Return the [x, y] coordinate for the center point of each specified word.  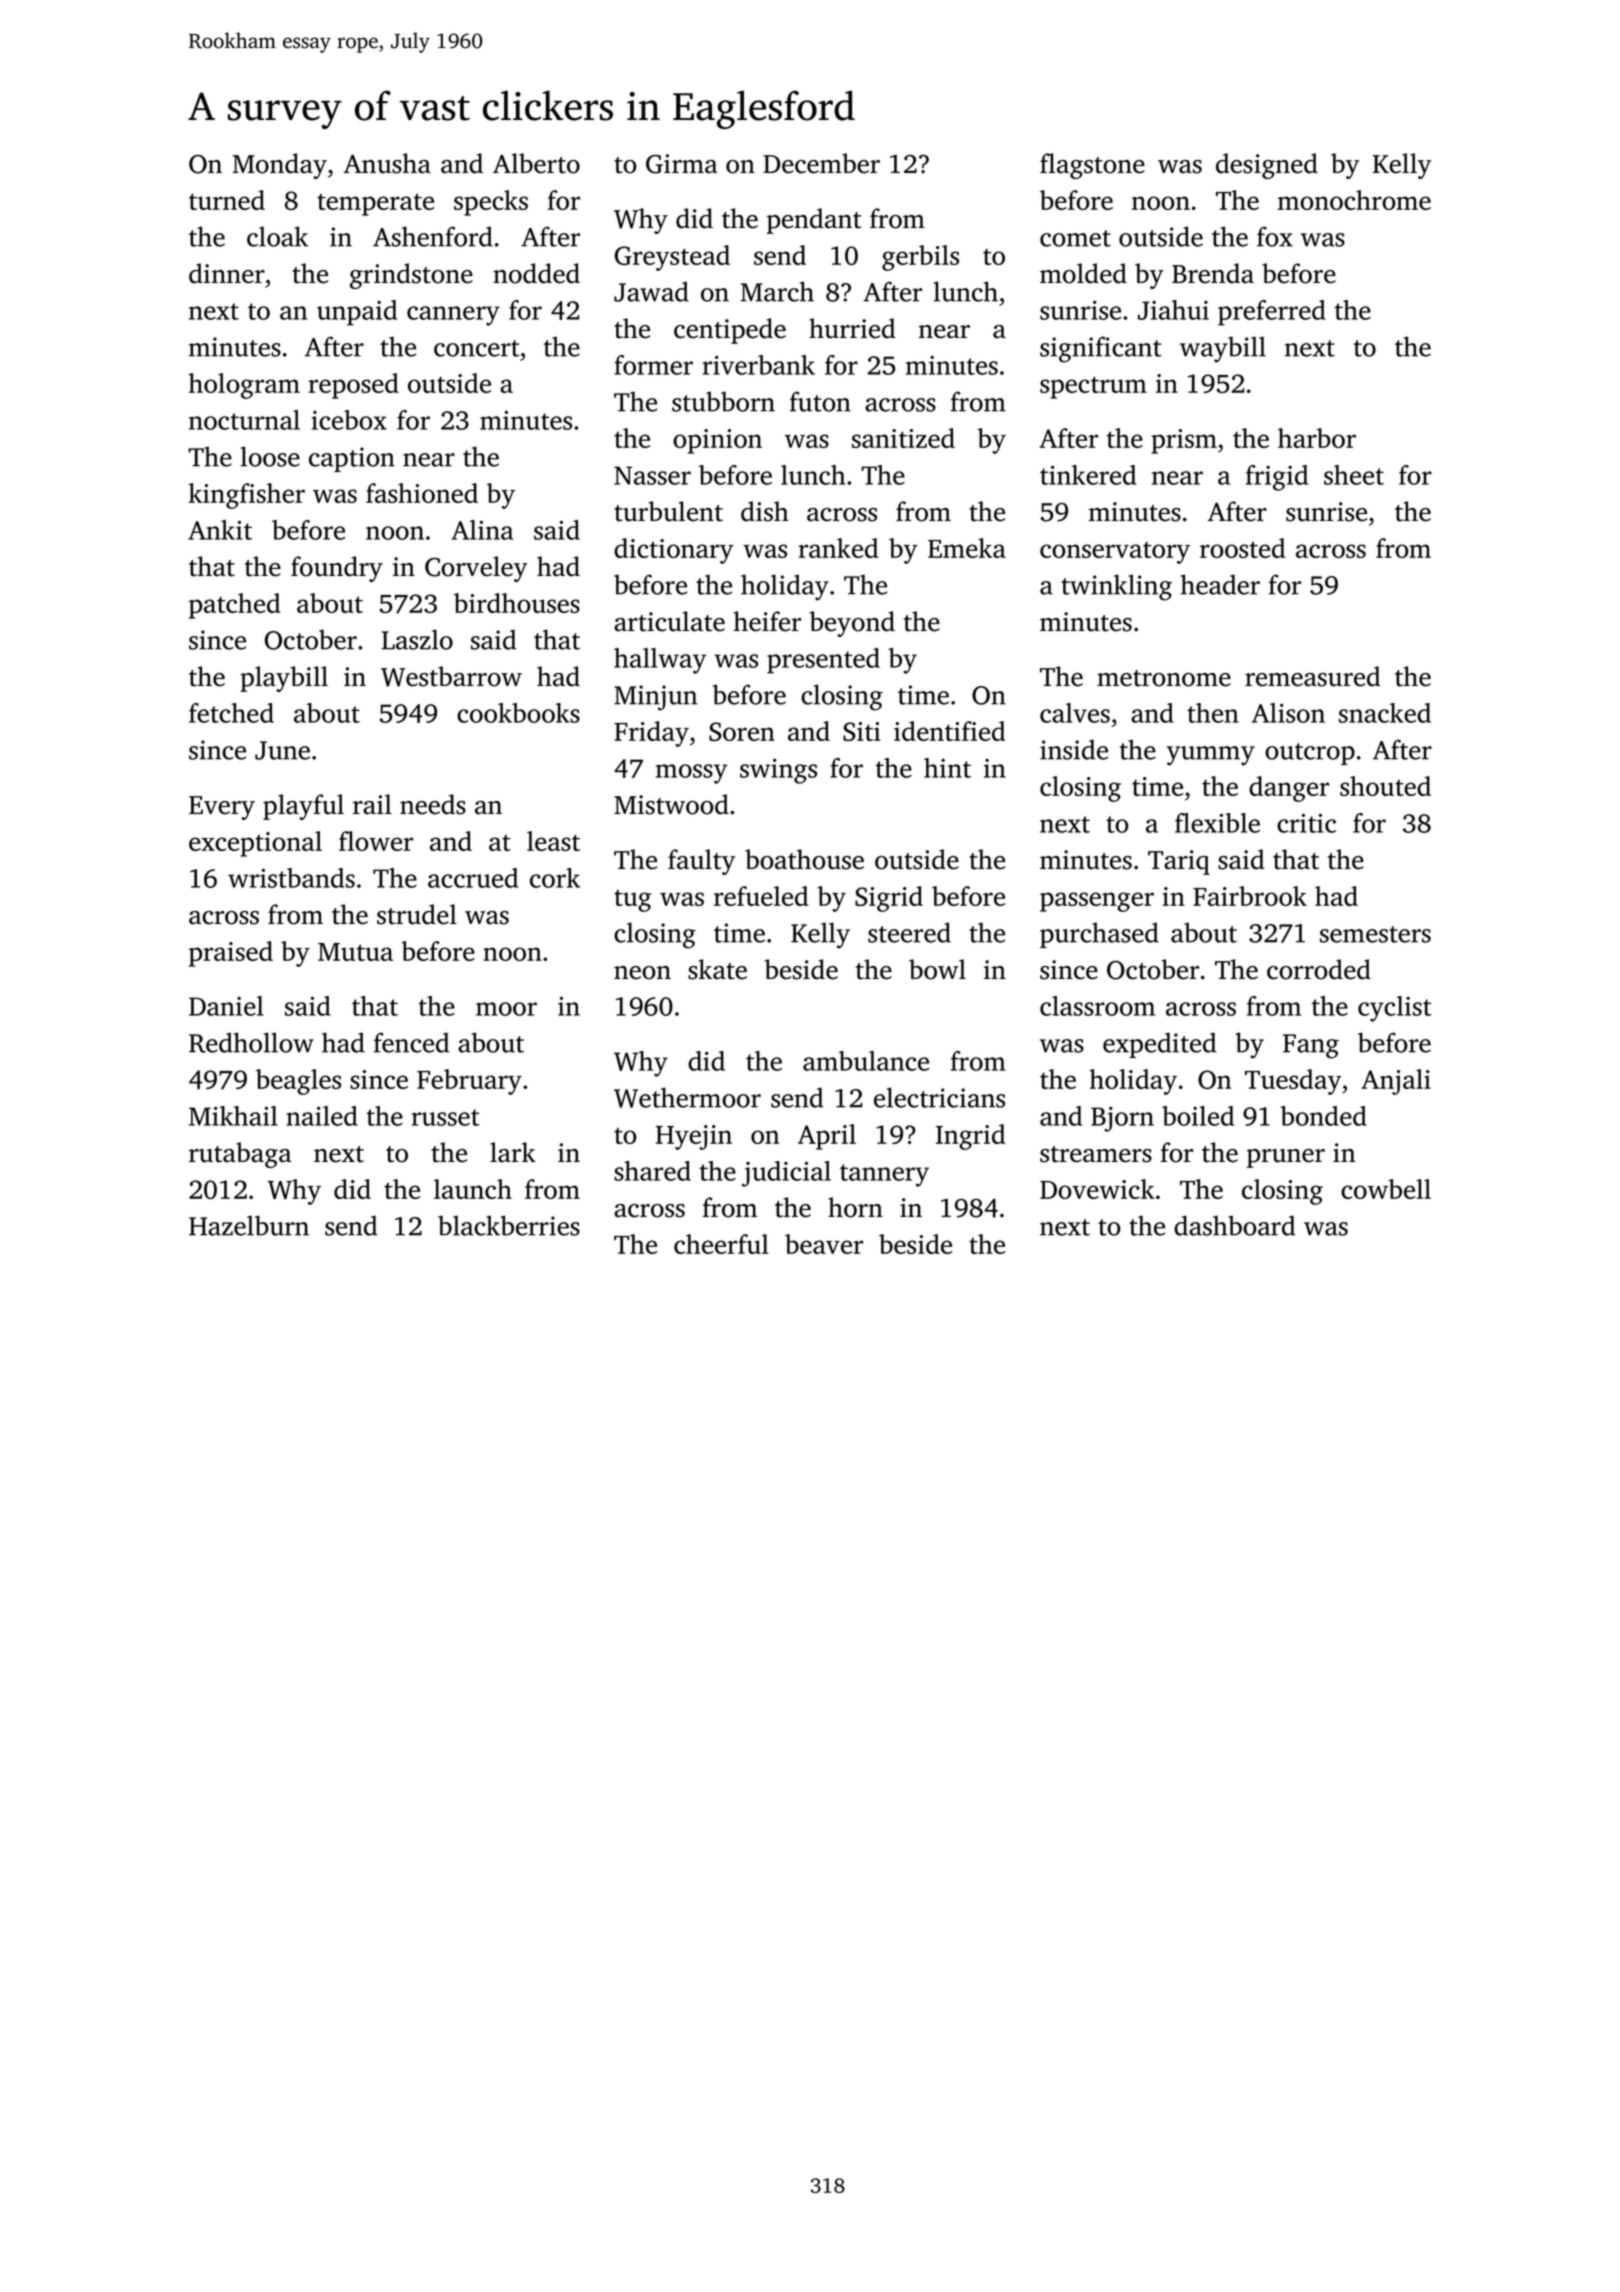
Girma [682, 164]
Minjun [655, 698]
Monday [280, 166]
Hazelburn [249, 1225]
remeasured [1313, 676]
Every [222, 808]
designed [1267, 166]
